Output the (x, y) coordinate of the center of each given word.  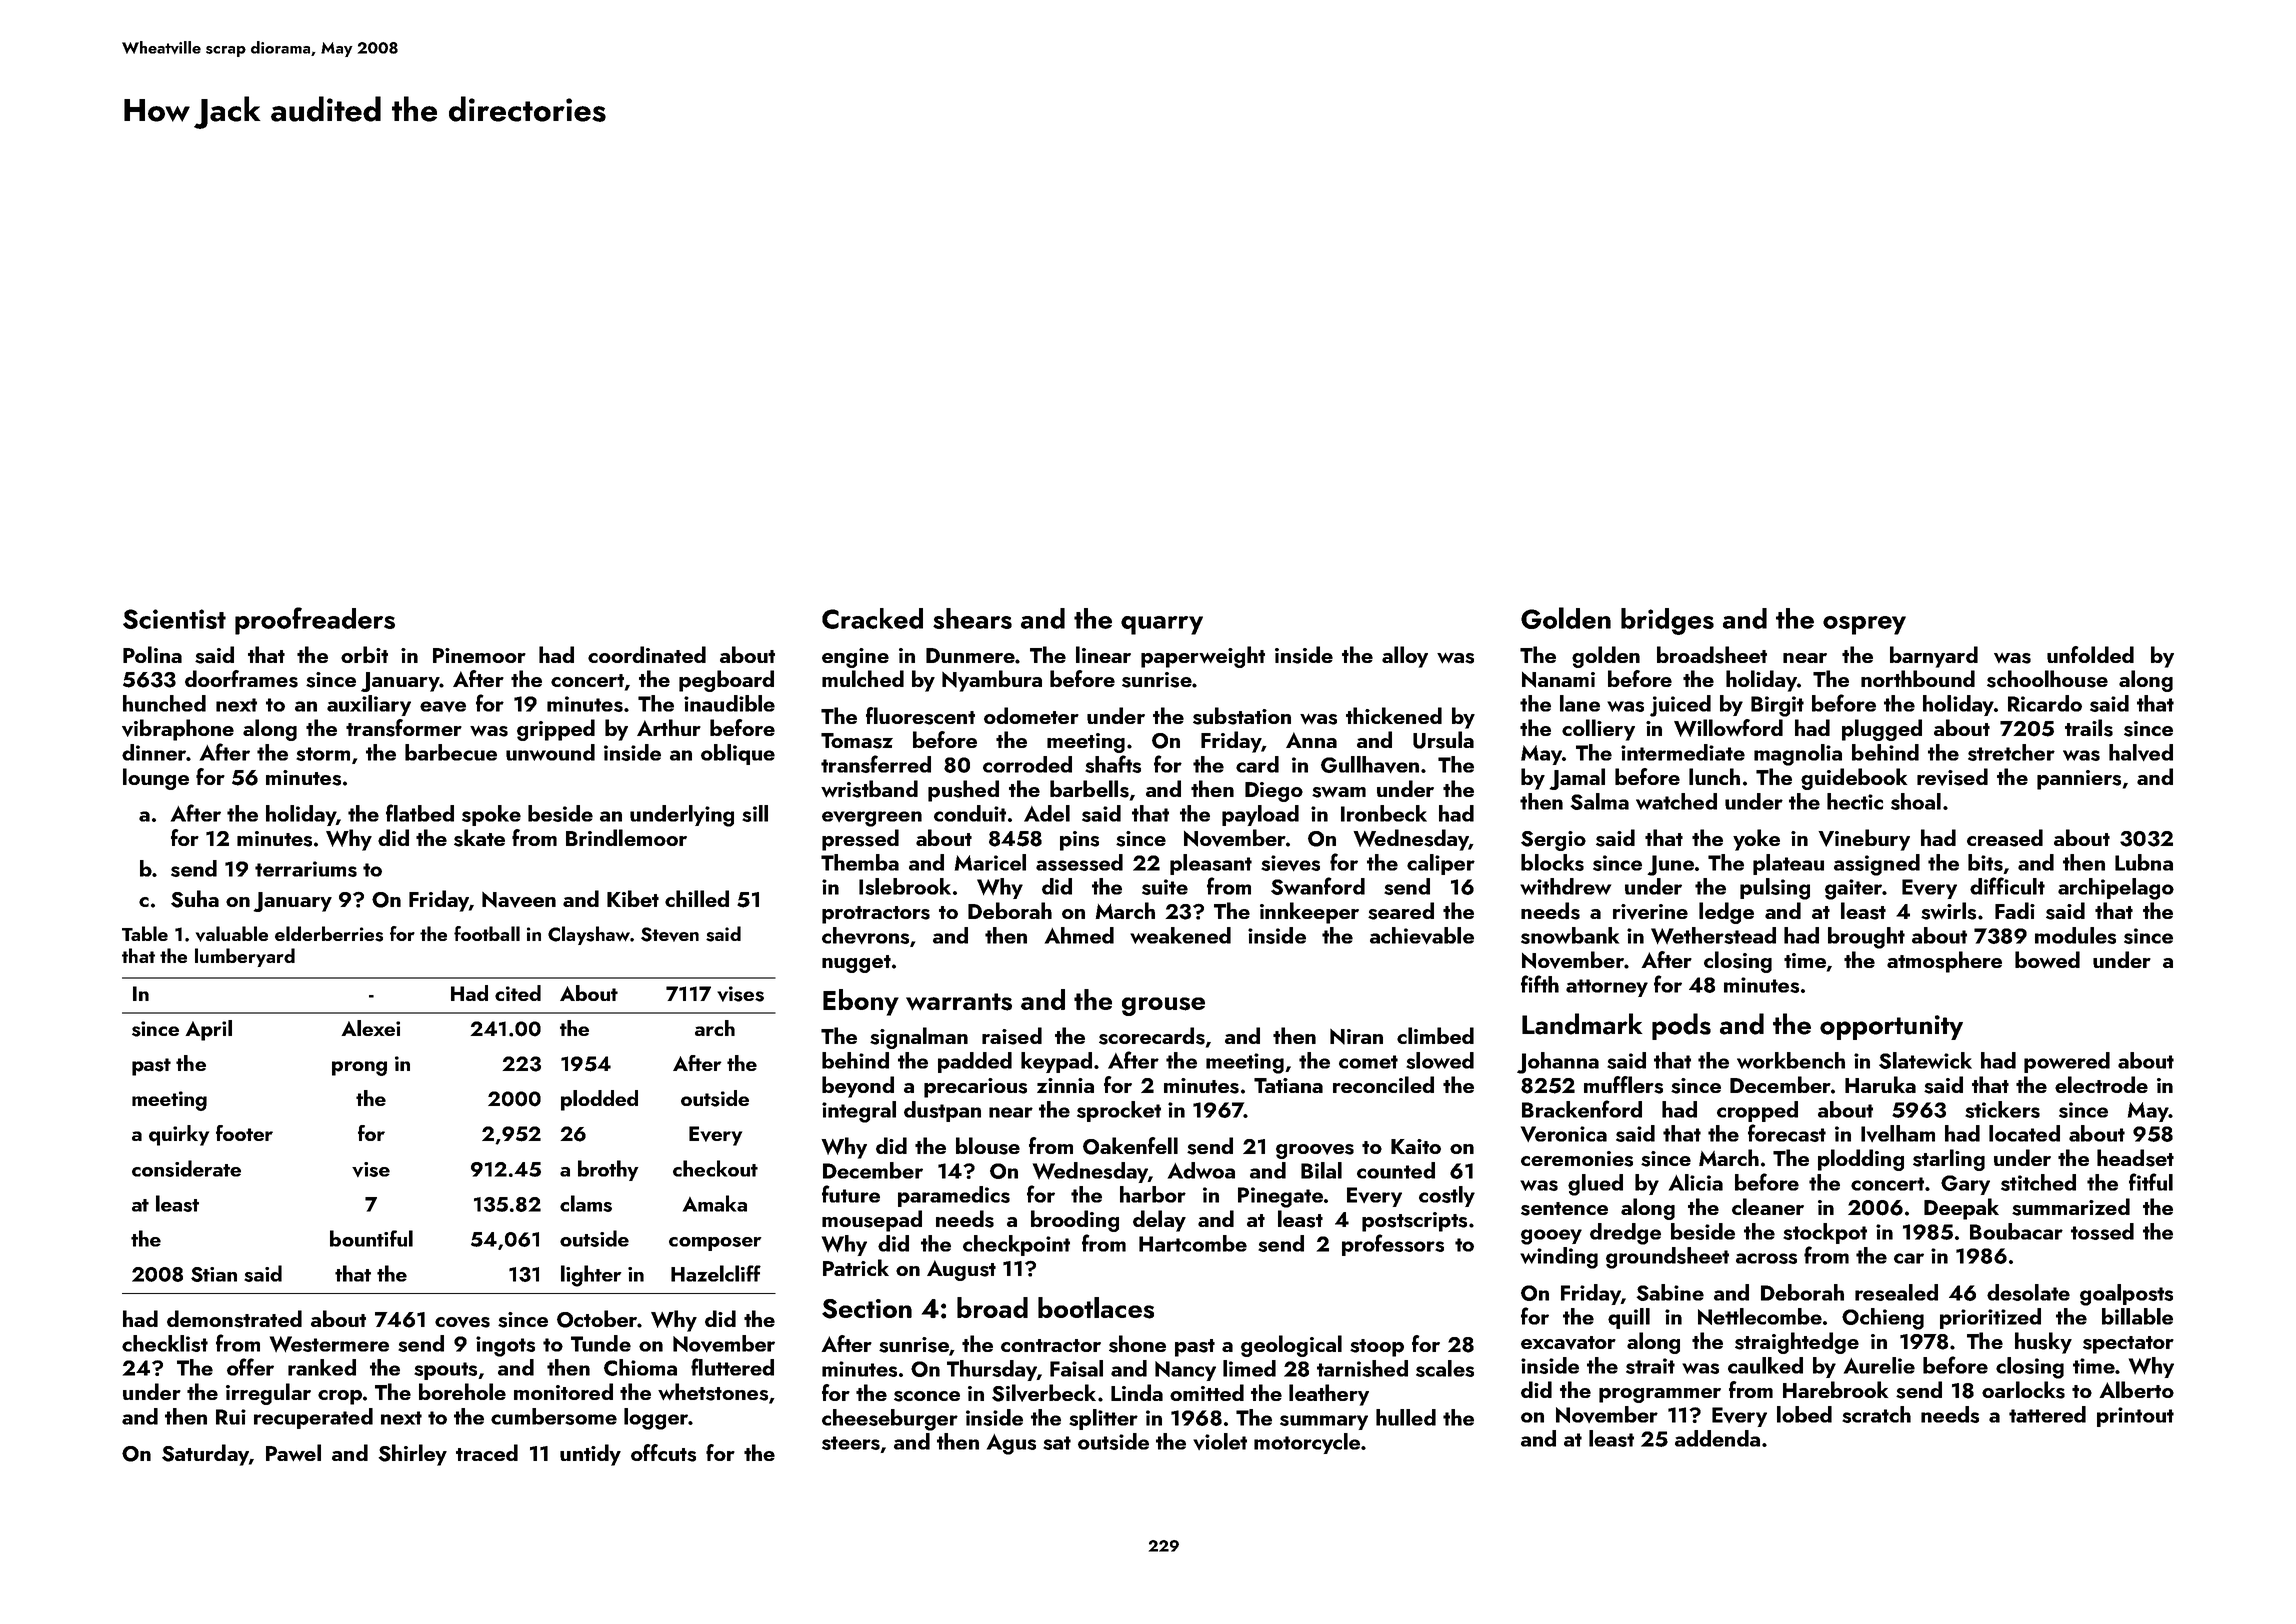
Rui (231, 1417)
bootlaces (1096, 1308)
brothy (608, 1170)
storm (323, 754)
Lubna (2144, 862)
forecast (1787, 1133)
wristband (869, 789)
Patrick (856, 1267)
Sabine (1670, 1292)
